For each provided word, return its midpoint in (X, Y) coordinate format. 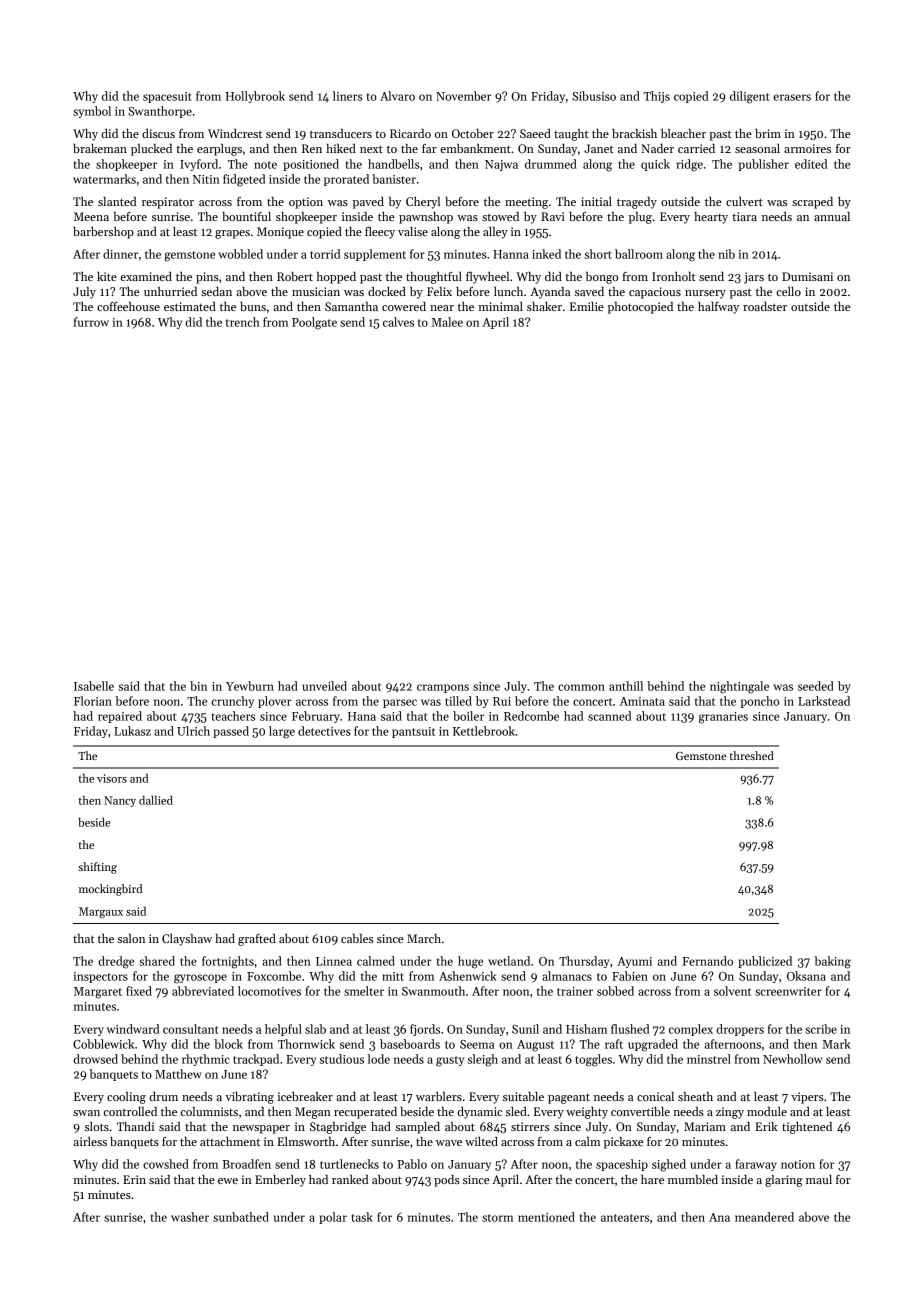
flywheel (487, 278)
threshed (751, 755)
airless (90, 1141)
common (581, 687)
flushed (630, 1029)
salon (131, 938)
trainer (575, 991)
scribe (821, 1029)
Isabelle (94, 686)
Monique (280, 233)
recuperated (365, 1113)
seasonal (757, 148)
